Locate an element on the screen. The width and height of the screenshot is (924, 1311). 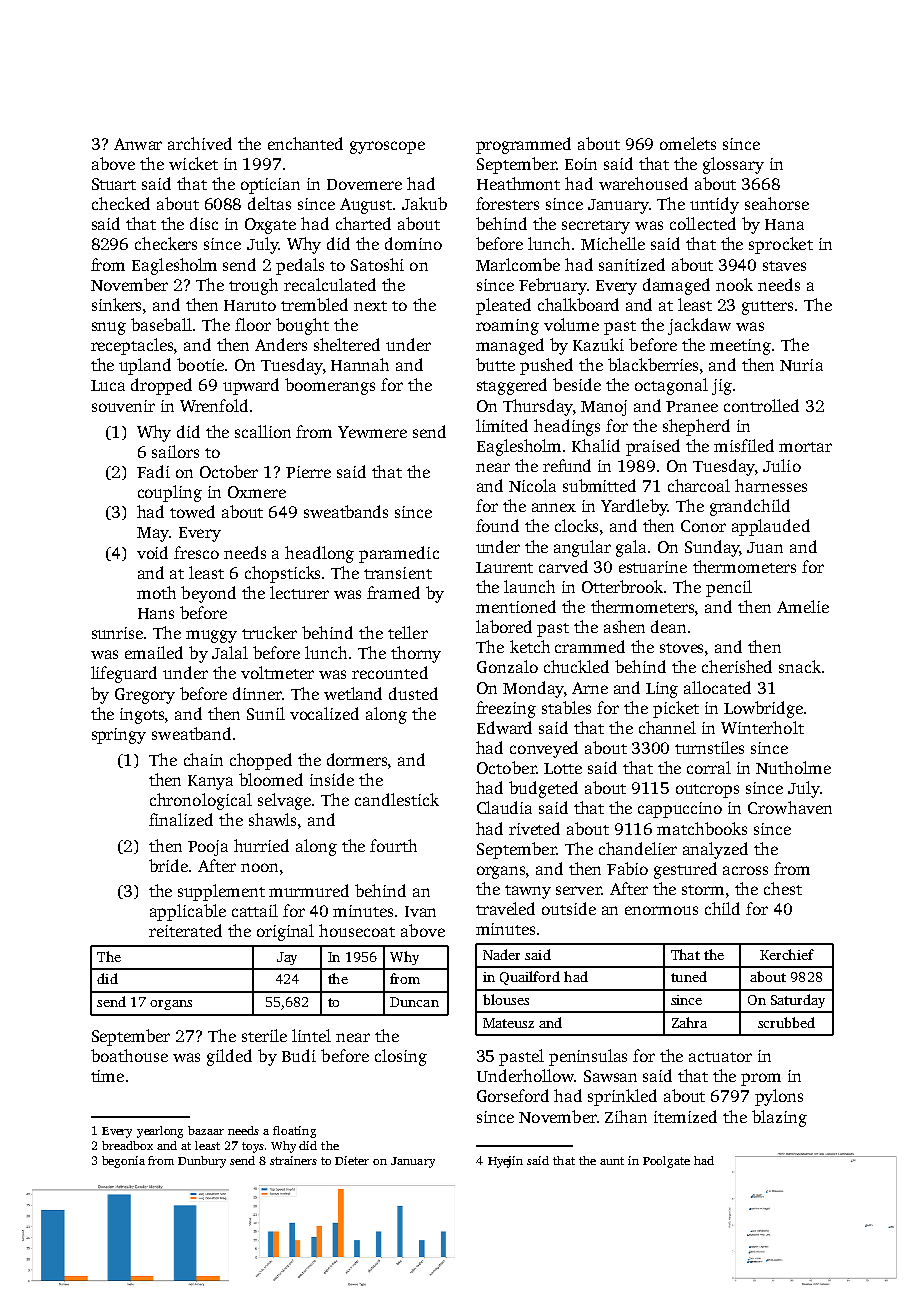
Amelie is located at coordinates (803, 606).
